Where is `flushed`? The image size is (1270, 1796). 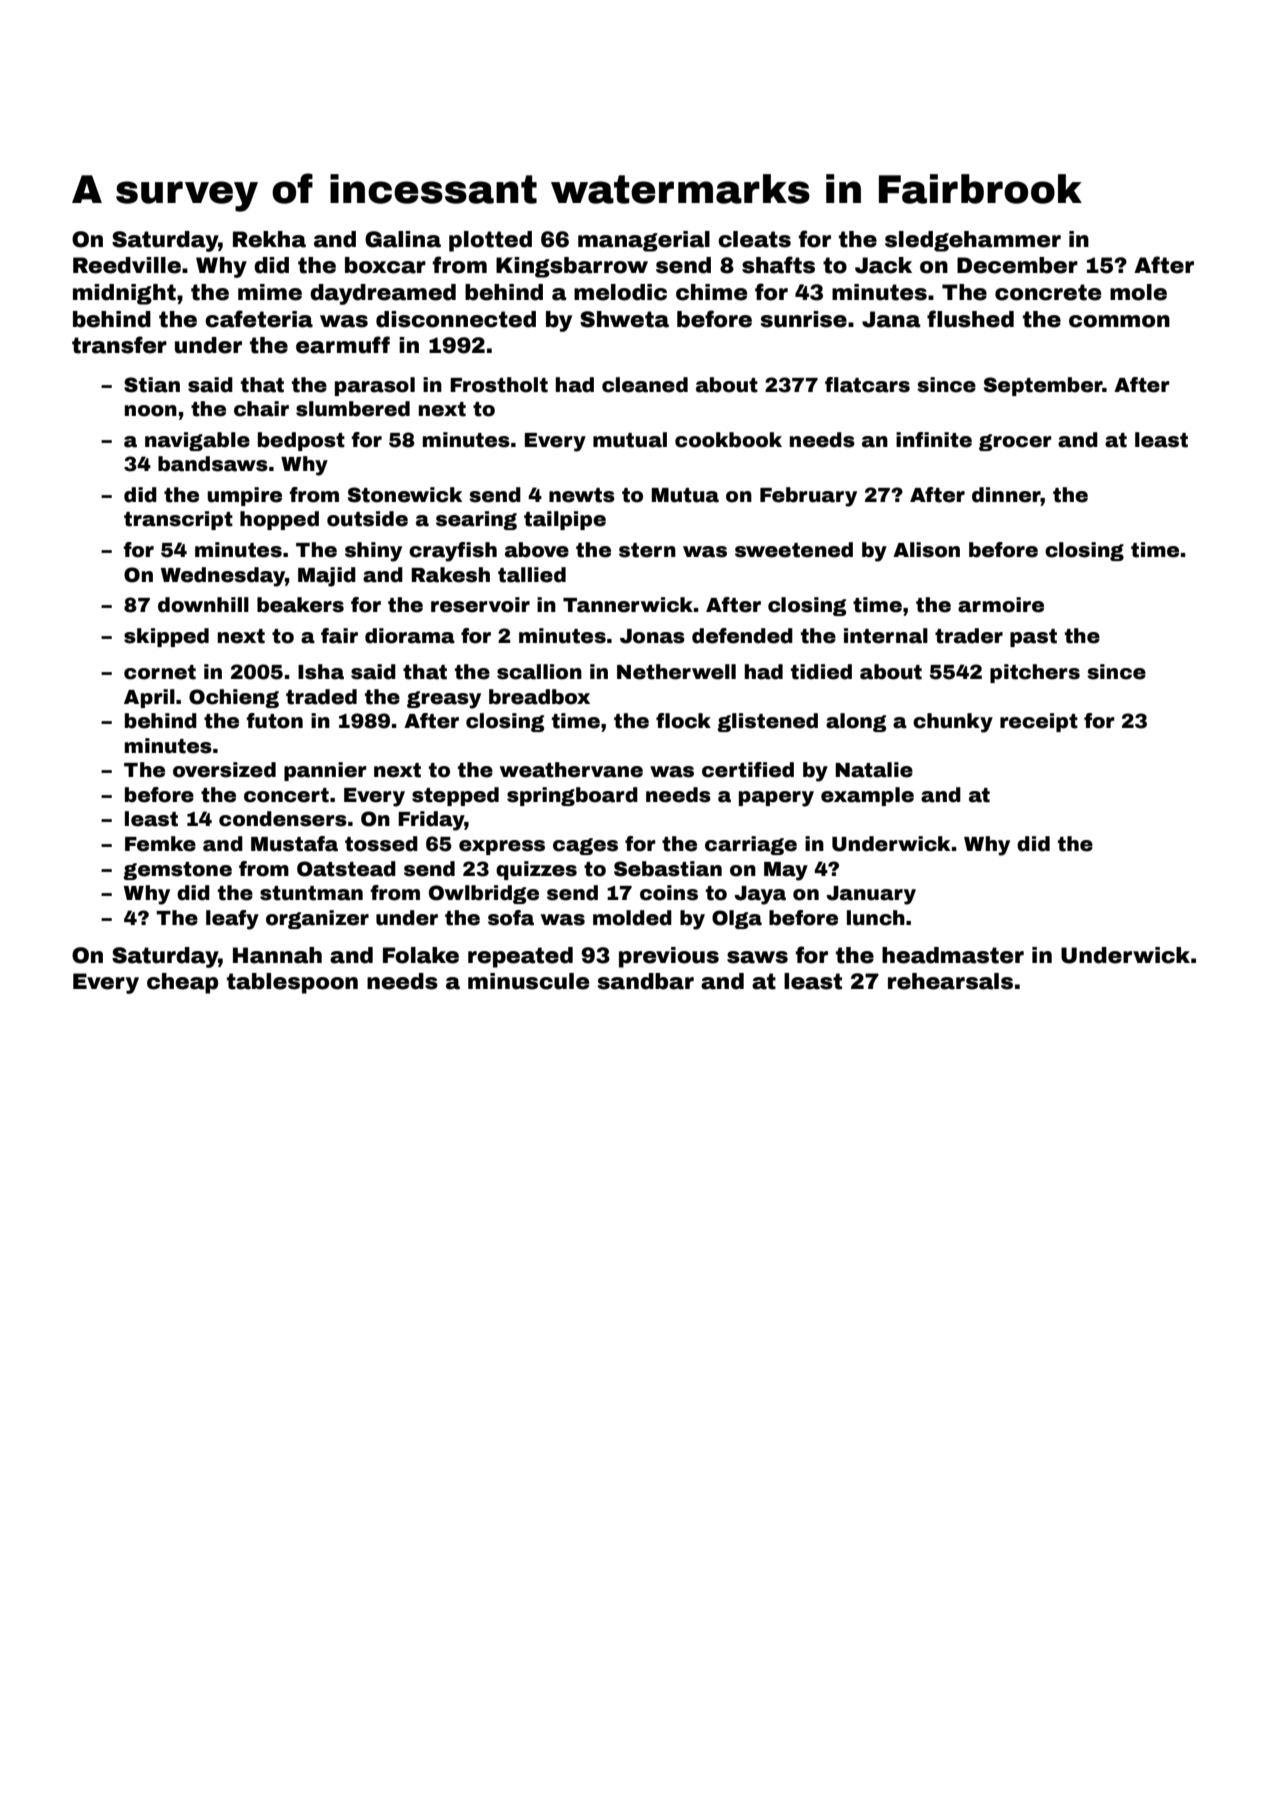 flushed is located at coordinates (970, 319).
